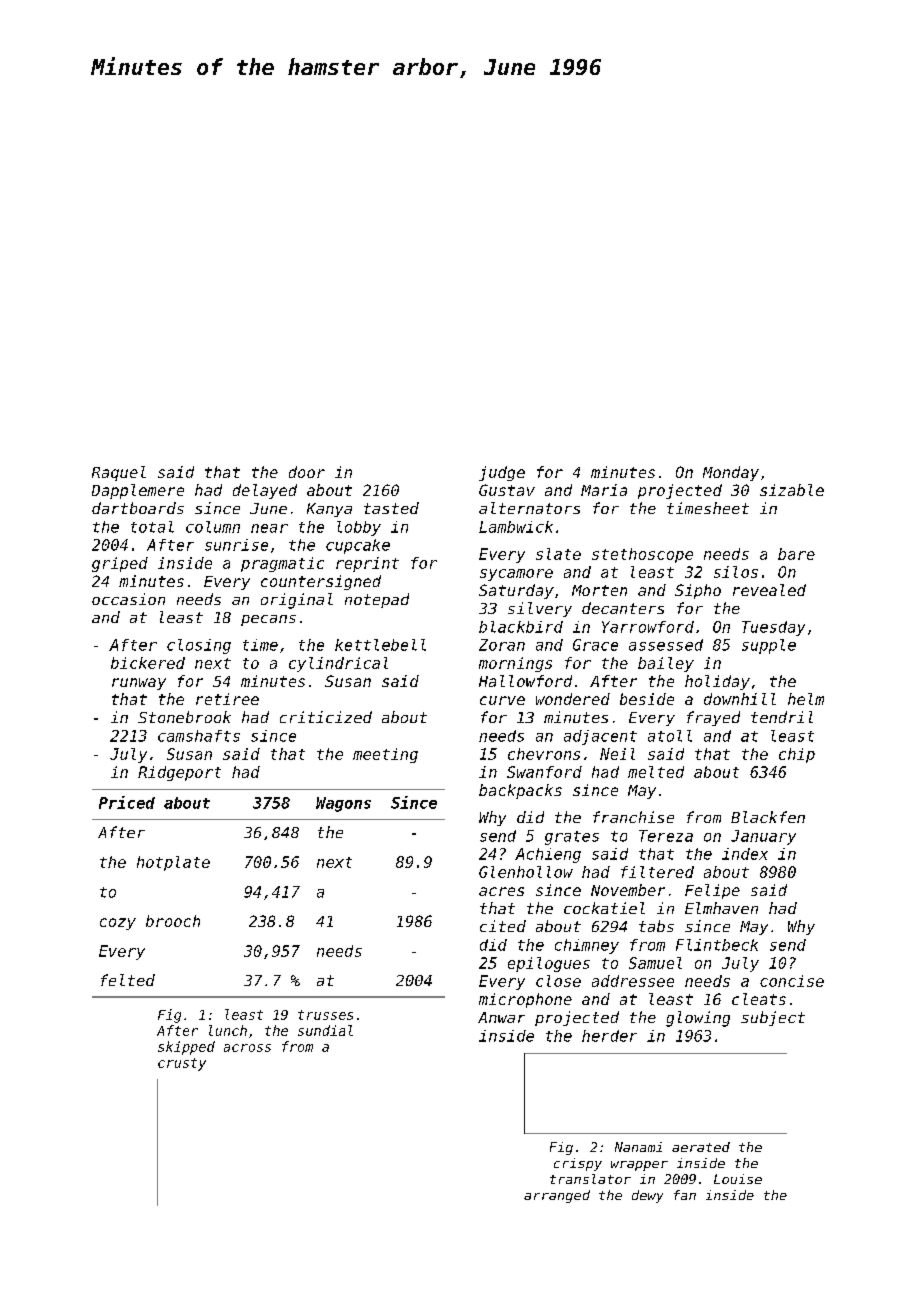 The image size is (924, 1308). Describe the element at coordinates (655, 963) in the document. I see `Samuel` at that location.
